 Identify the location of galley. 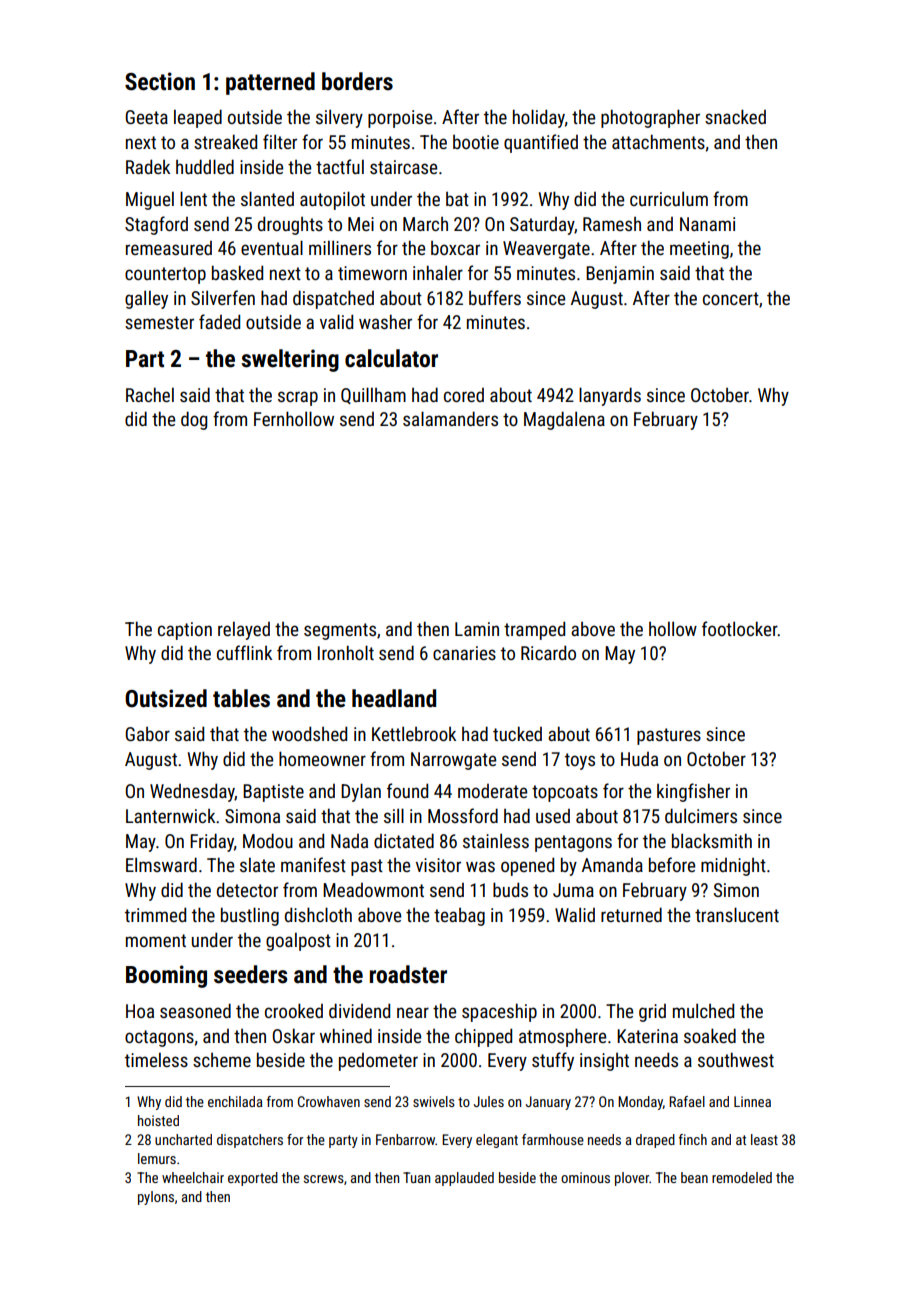
(146, 299).
